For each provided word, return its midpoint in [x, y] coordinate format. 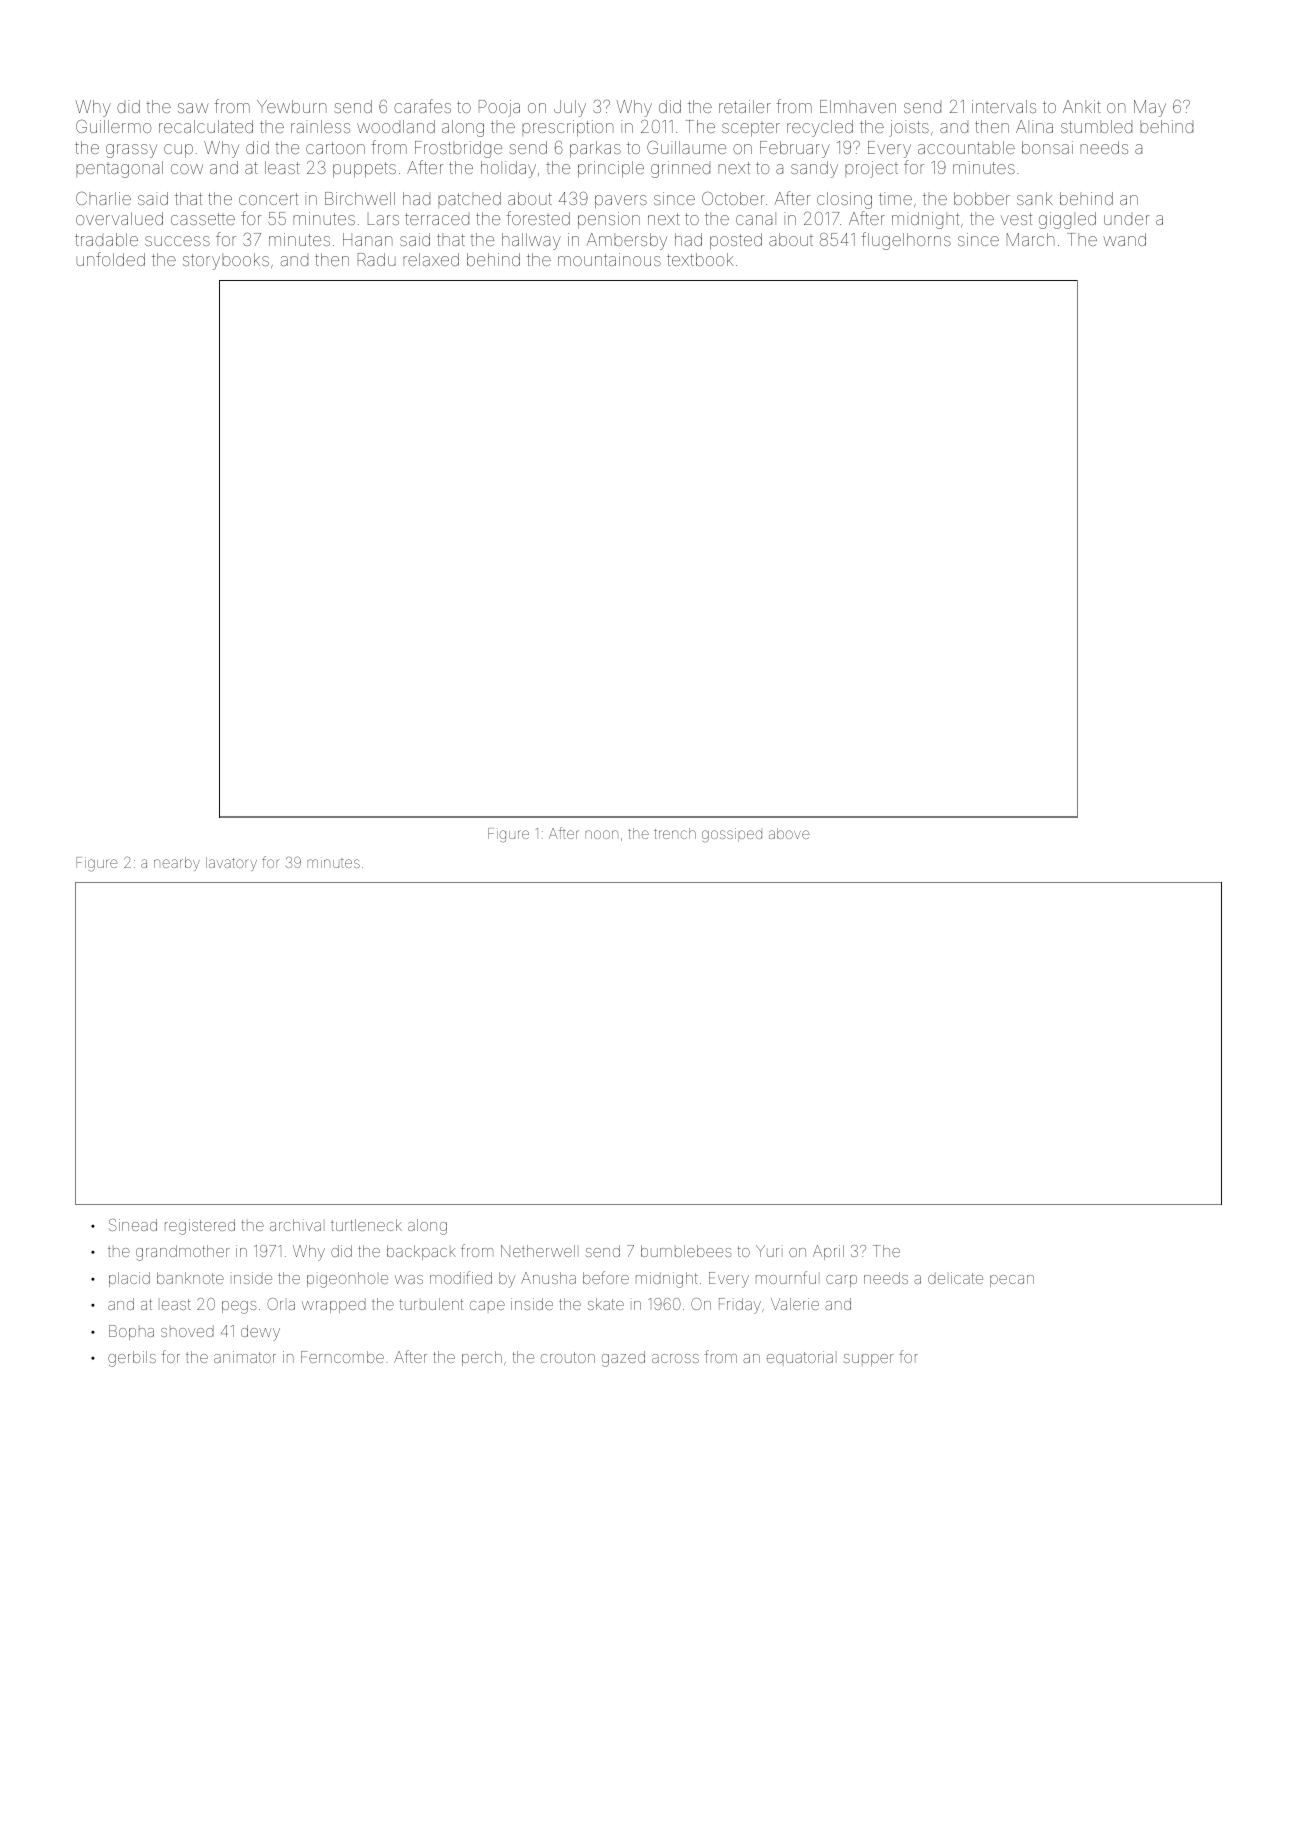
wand [1124, 239]
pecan [1012, 1281]
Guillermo [113, 126]
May [1150, 108]
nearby [177, 864]
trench [675, 833]
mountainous [609, 259]
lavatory [231, 864]
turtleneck [366, 1225]
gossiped [732, 835]
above [789, 833]
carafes [422, 106]
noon [601, 834]
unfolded [110, 259]
